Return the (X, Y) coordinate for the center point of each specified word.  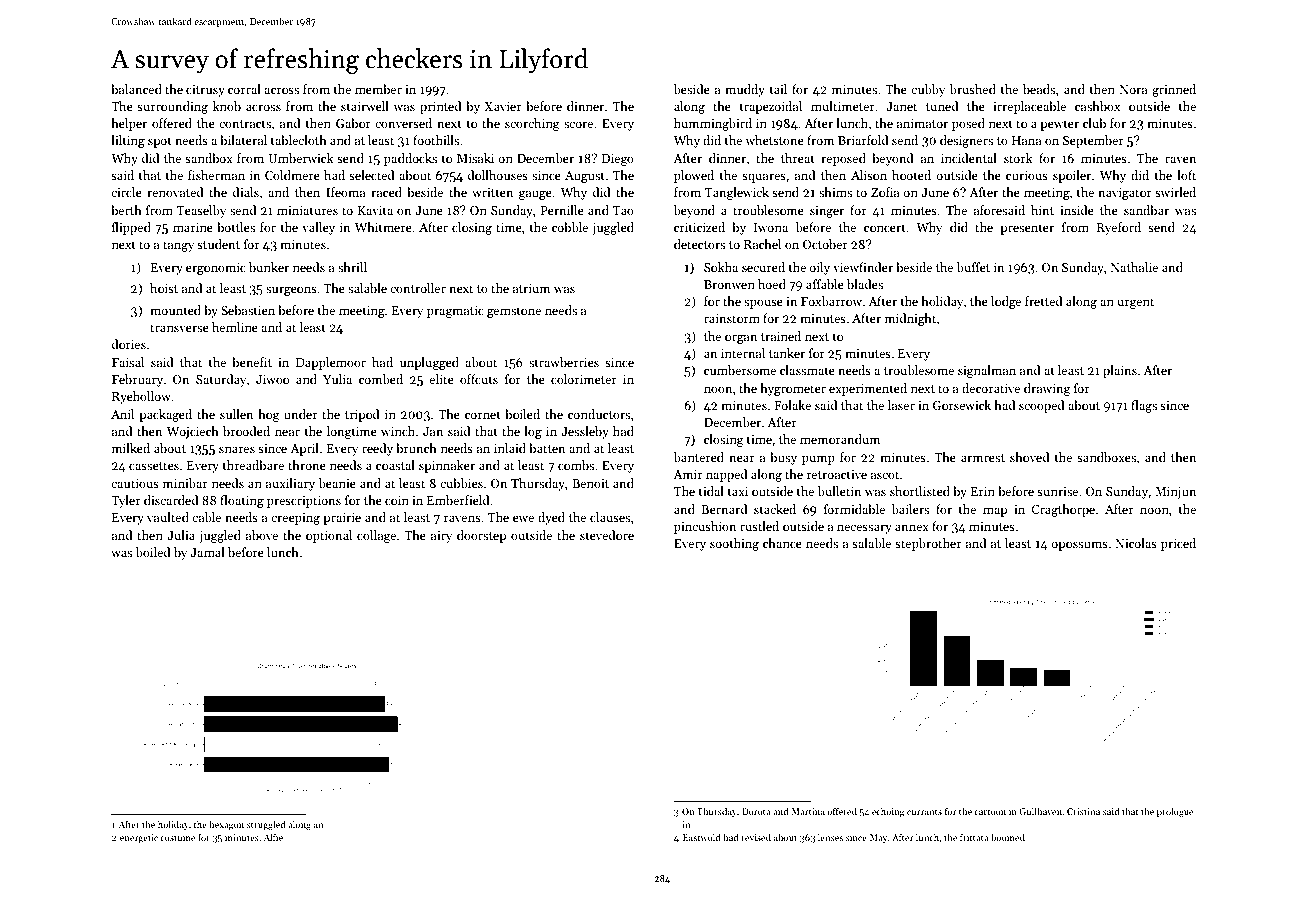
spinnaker (447, 466)
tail (778, 89)
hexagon (226, 825)
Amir (688, 474)
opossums (1080, 546)
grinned (1174, 90)
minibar (185, 483)
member (378, 89)
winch (398, 431)
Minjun (1175, 493)
